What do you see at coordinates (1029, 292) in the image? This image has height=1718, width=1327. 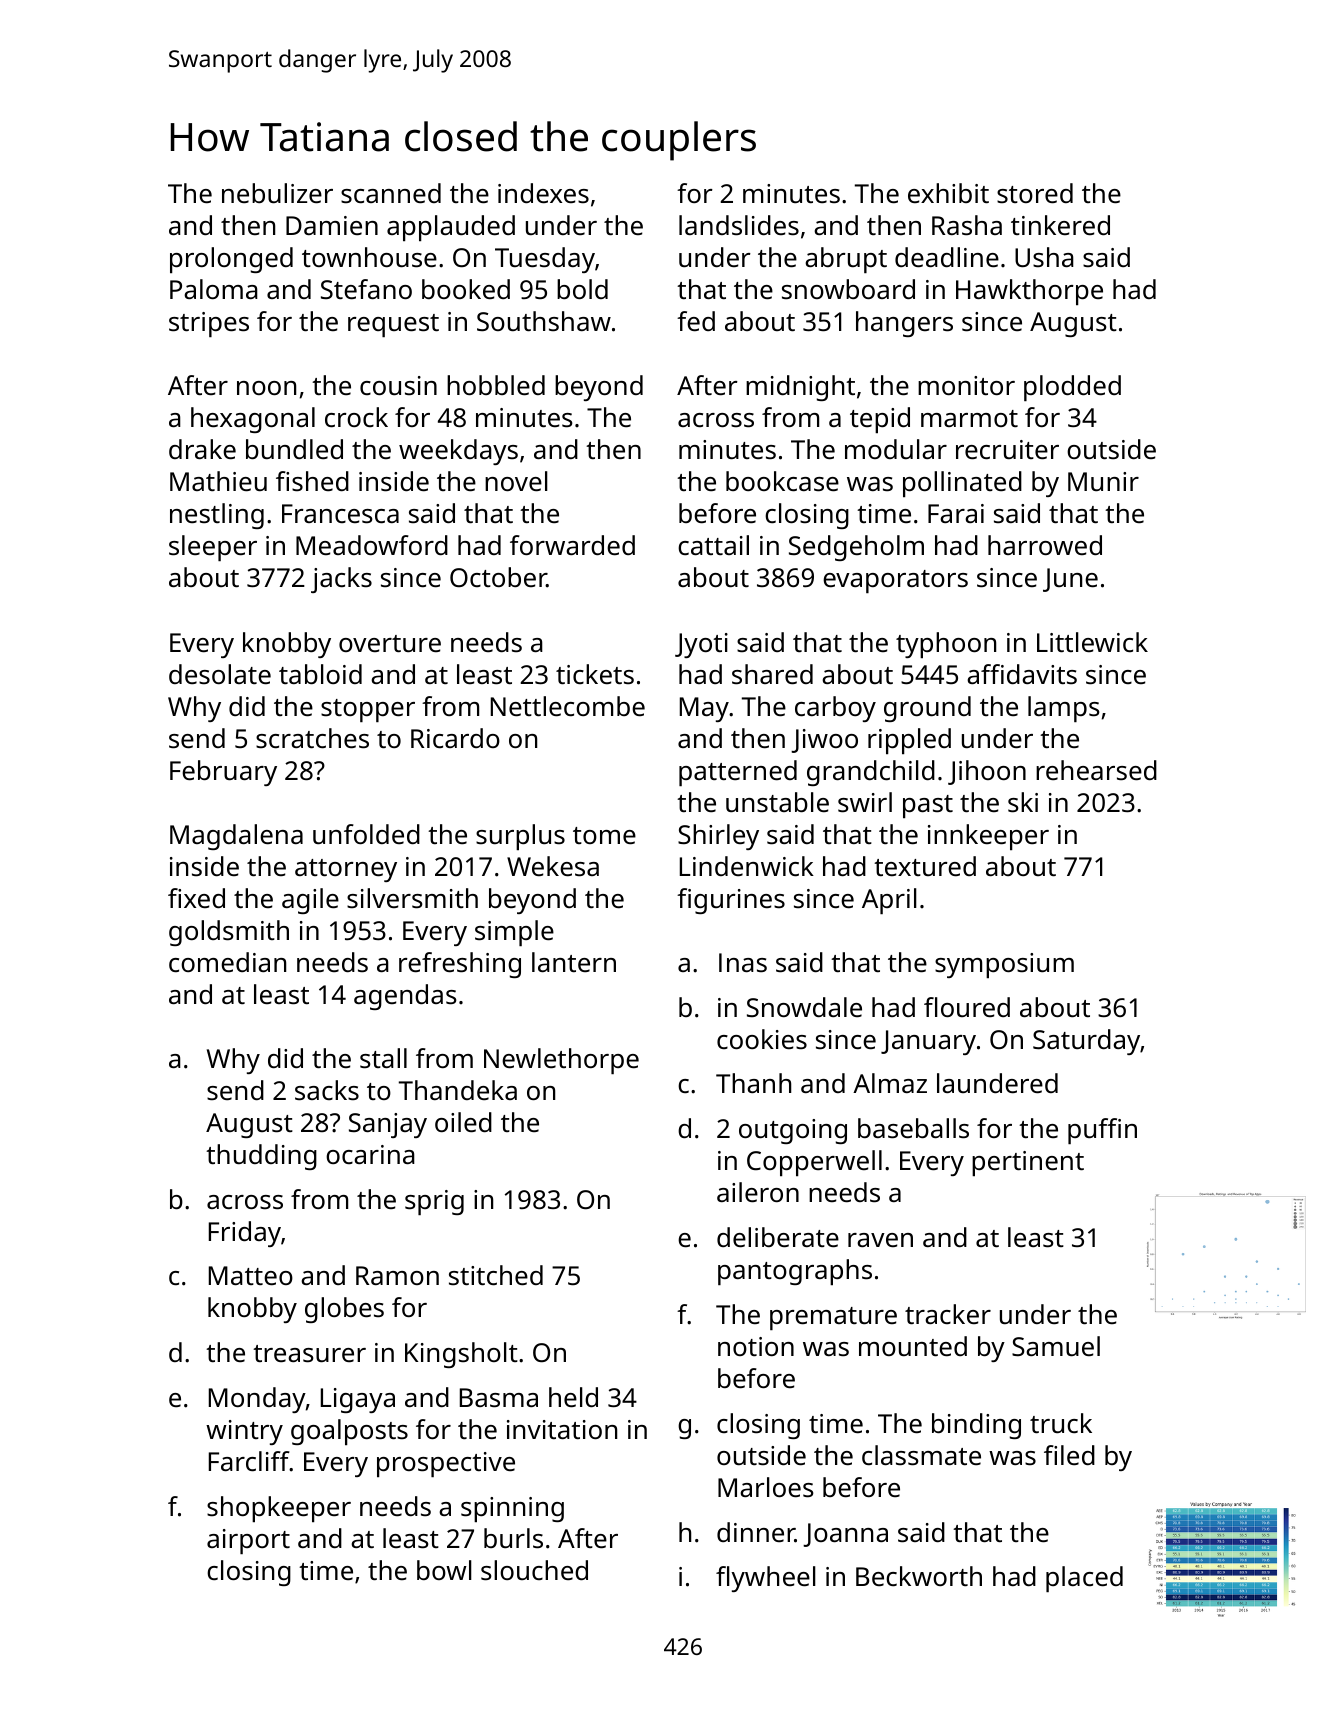 I see `Hawkthorpe` at bounding box center [1029, 292].
